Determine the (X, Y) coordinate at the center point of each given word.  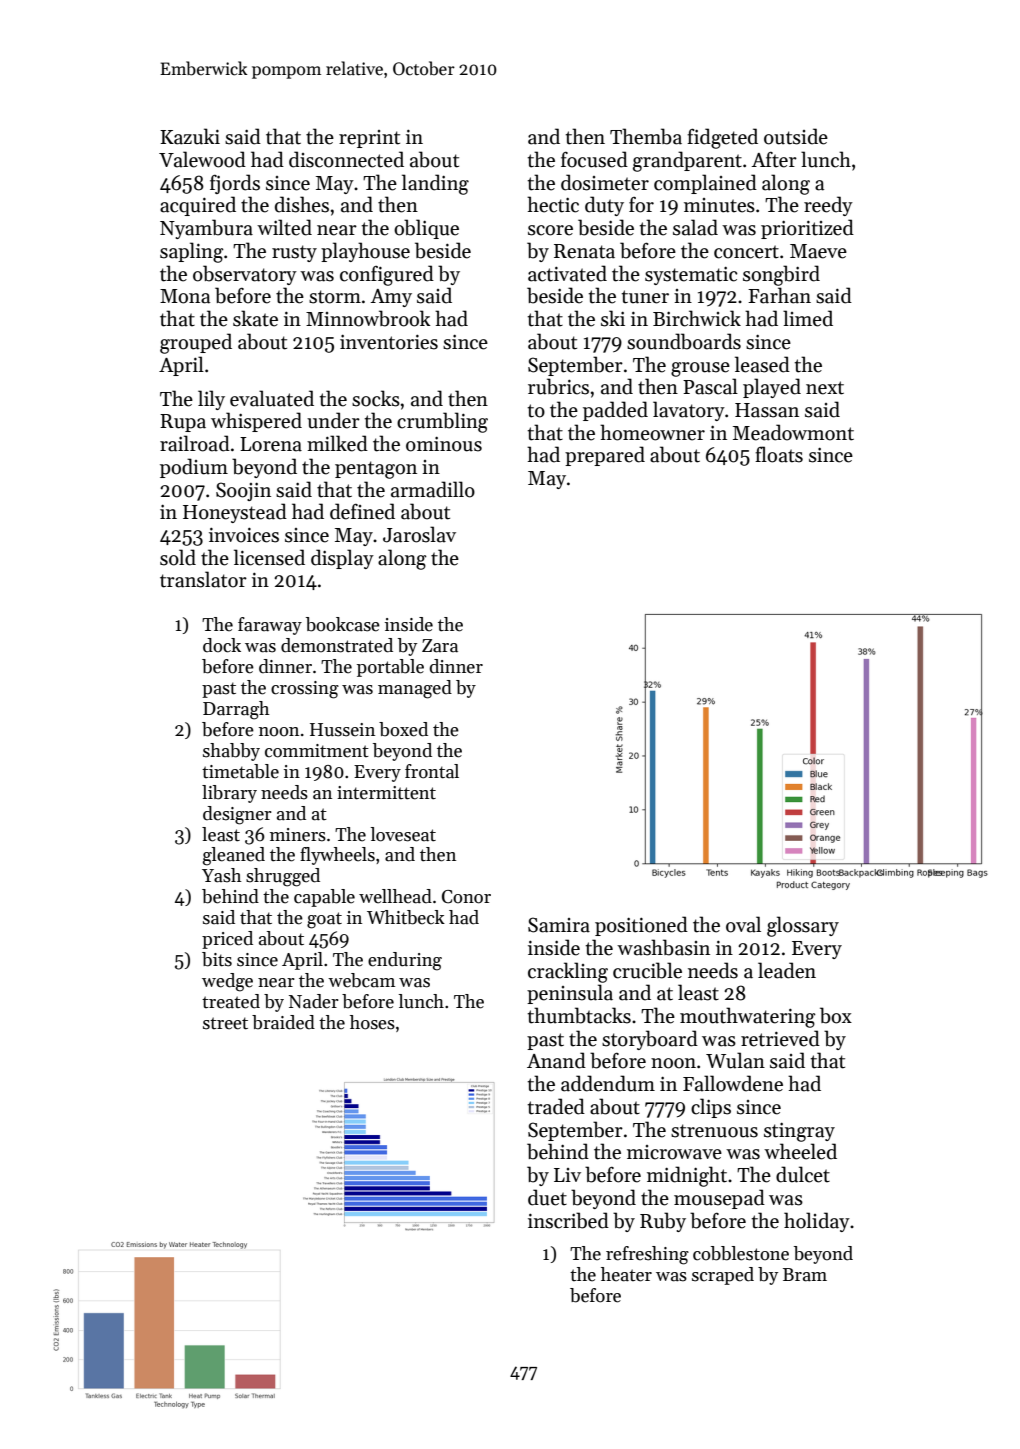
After (774, 160)
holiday (817, 1222)
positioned (641, 926)
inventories (389, 342)
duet (547, 1197)
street (225, 1023)
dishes (302, 204)
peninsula (570, 994)
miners (298, 835)
